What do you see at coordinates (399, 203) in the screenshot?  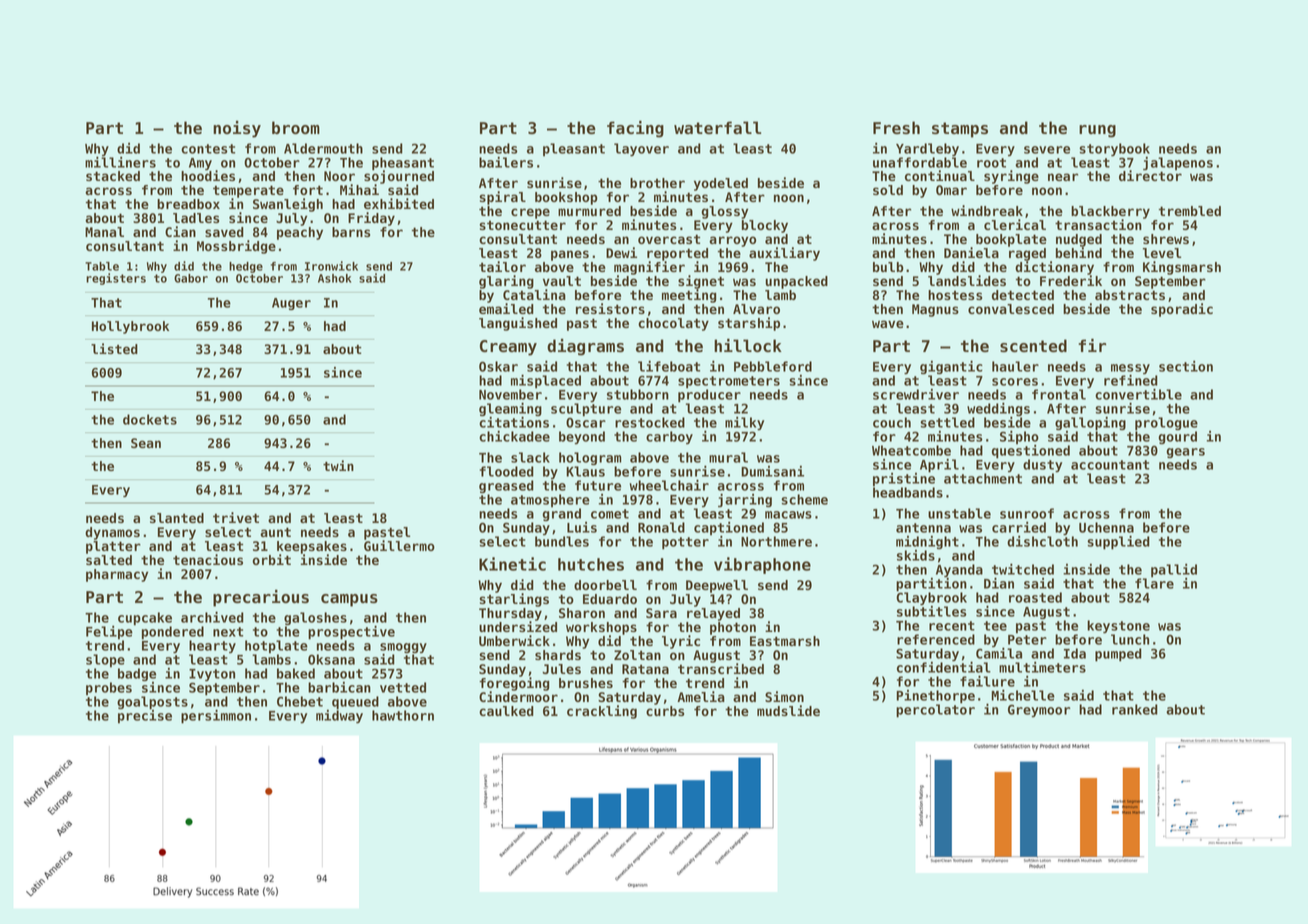 I see `exhibited` at bounding box center [399, 203].
